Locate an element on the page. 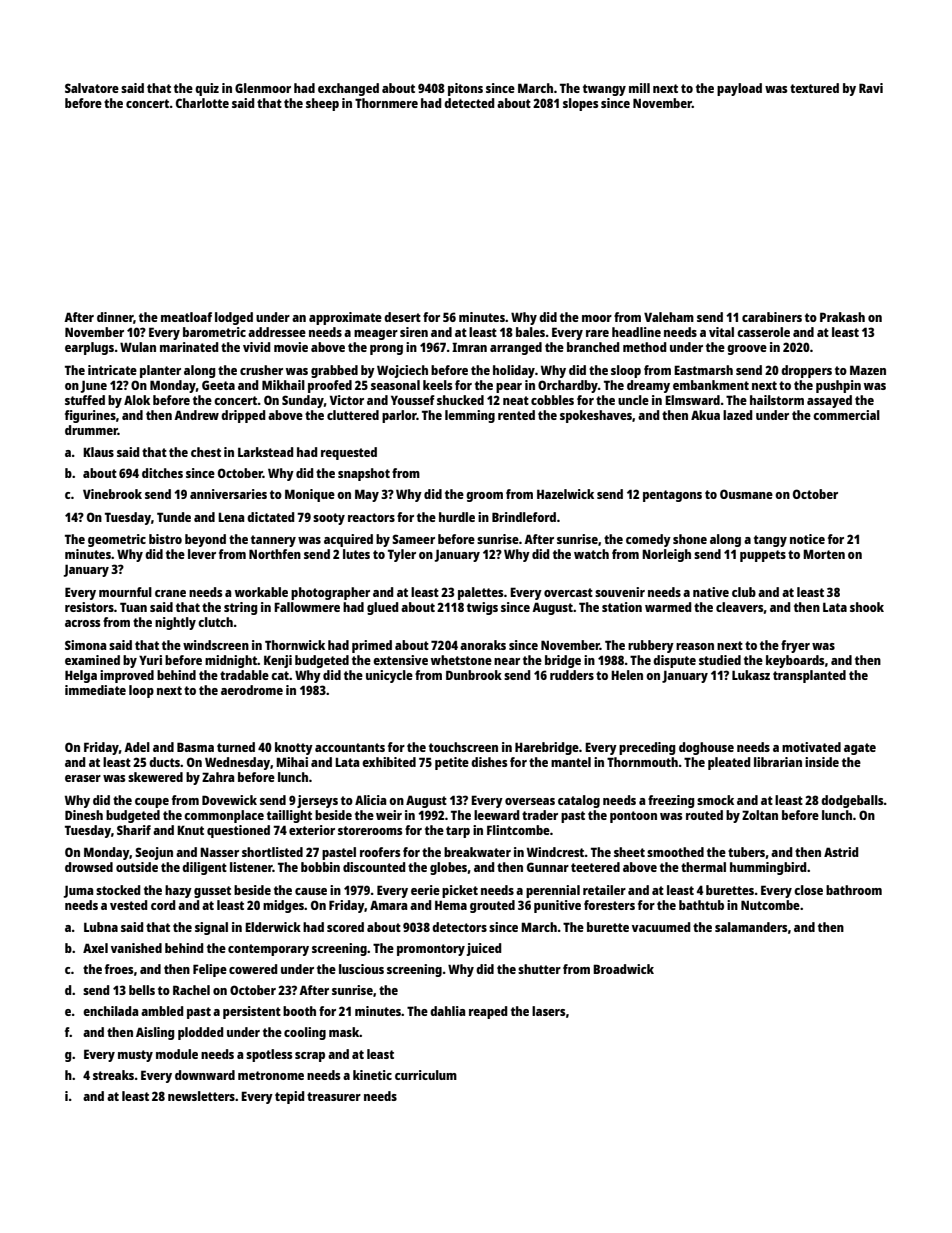 This document has height=1233, width=952. textured is located at coordinates (814, 88).
